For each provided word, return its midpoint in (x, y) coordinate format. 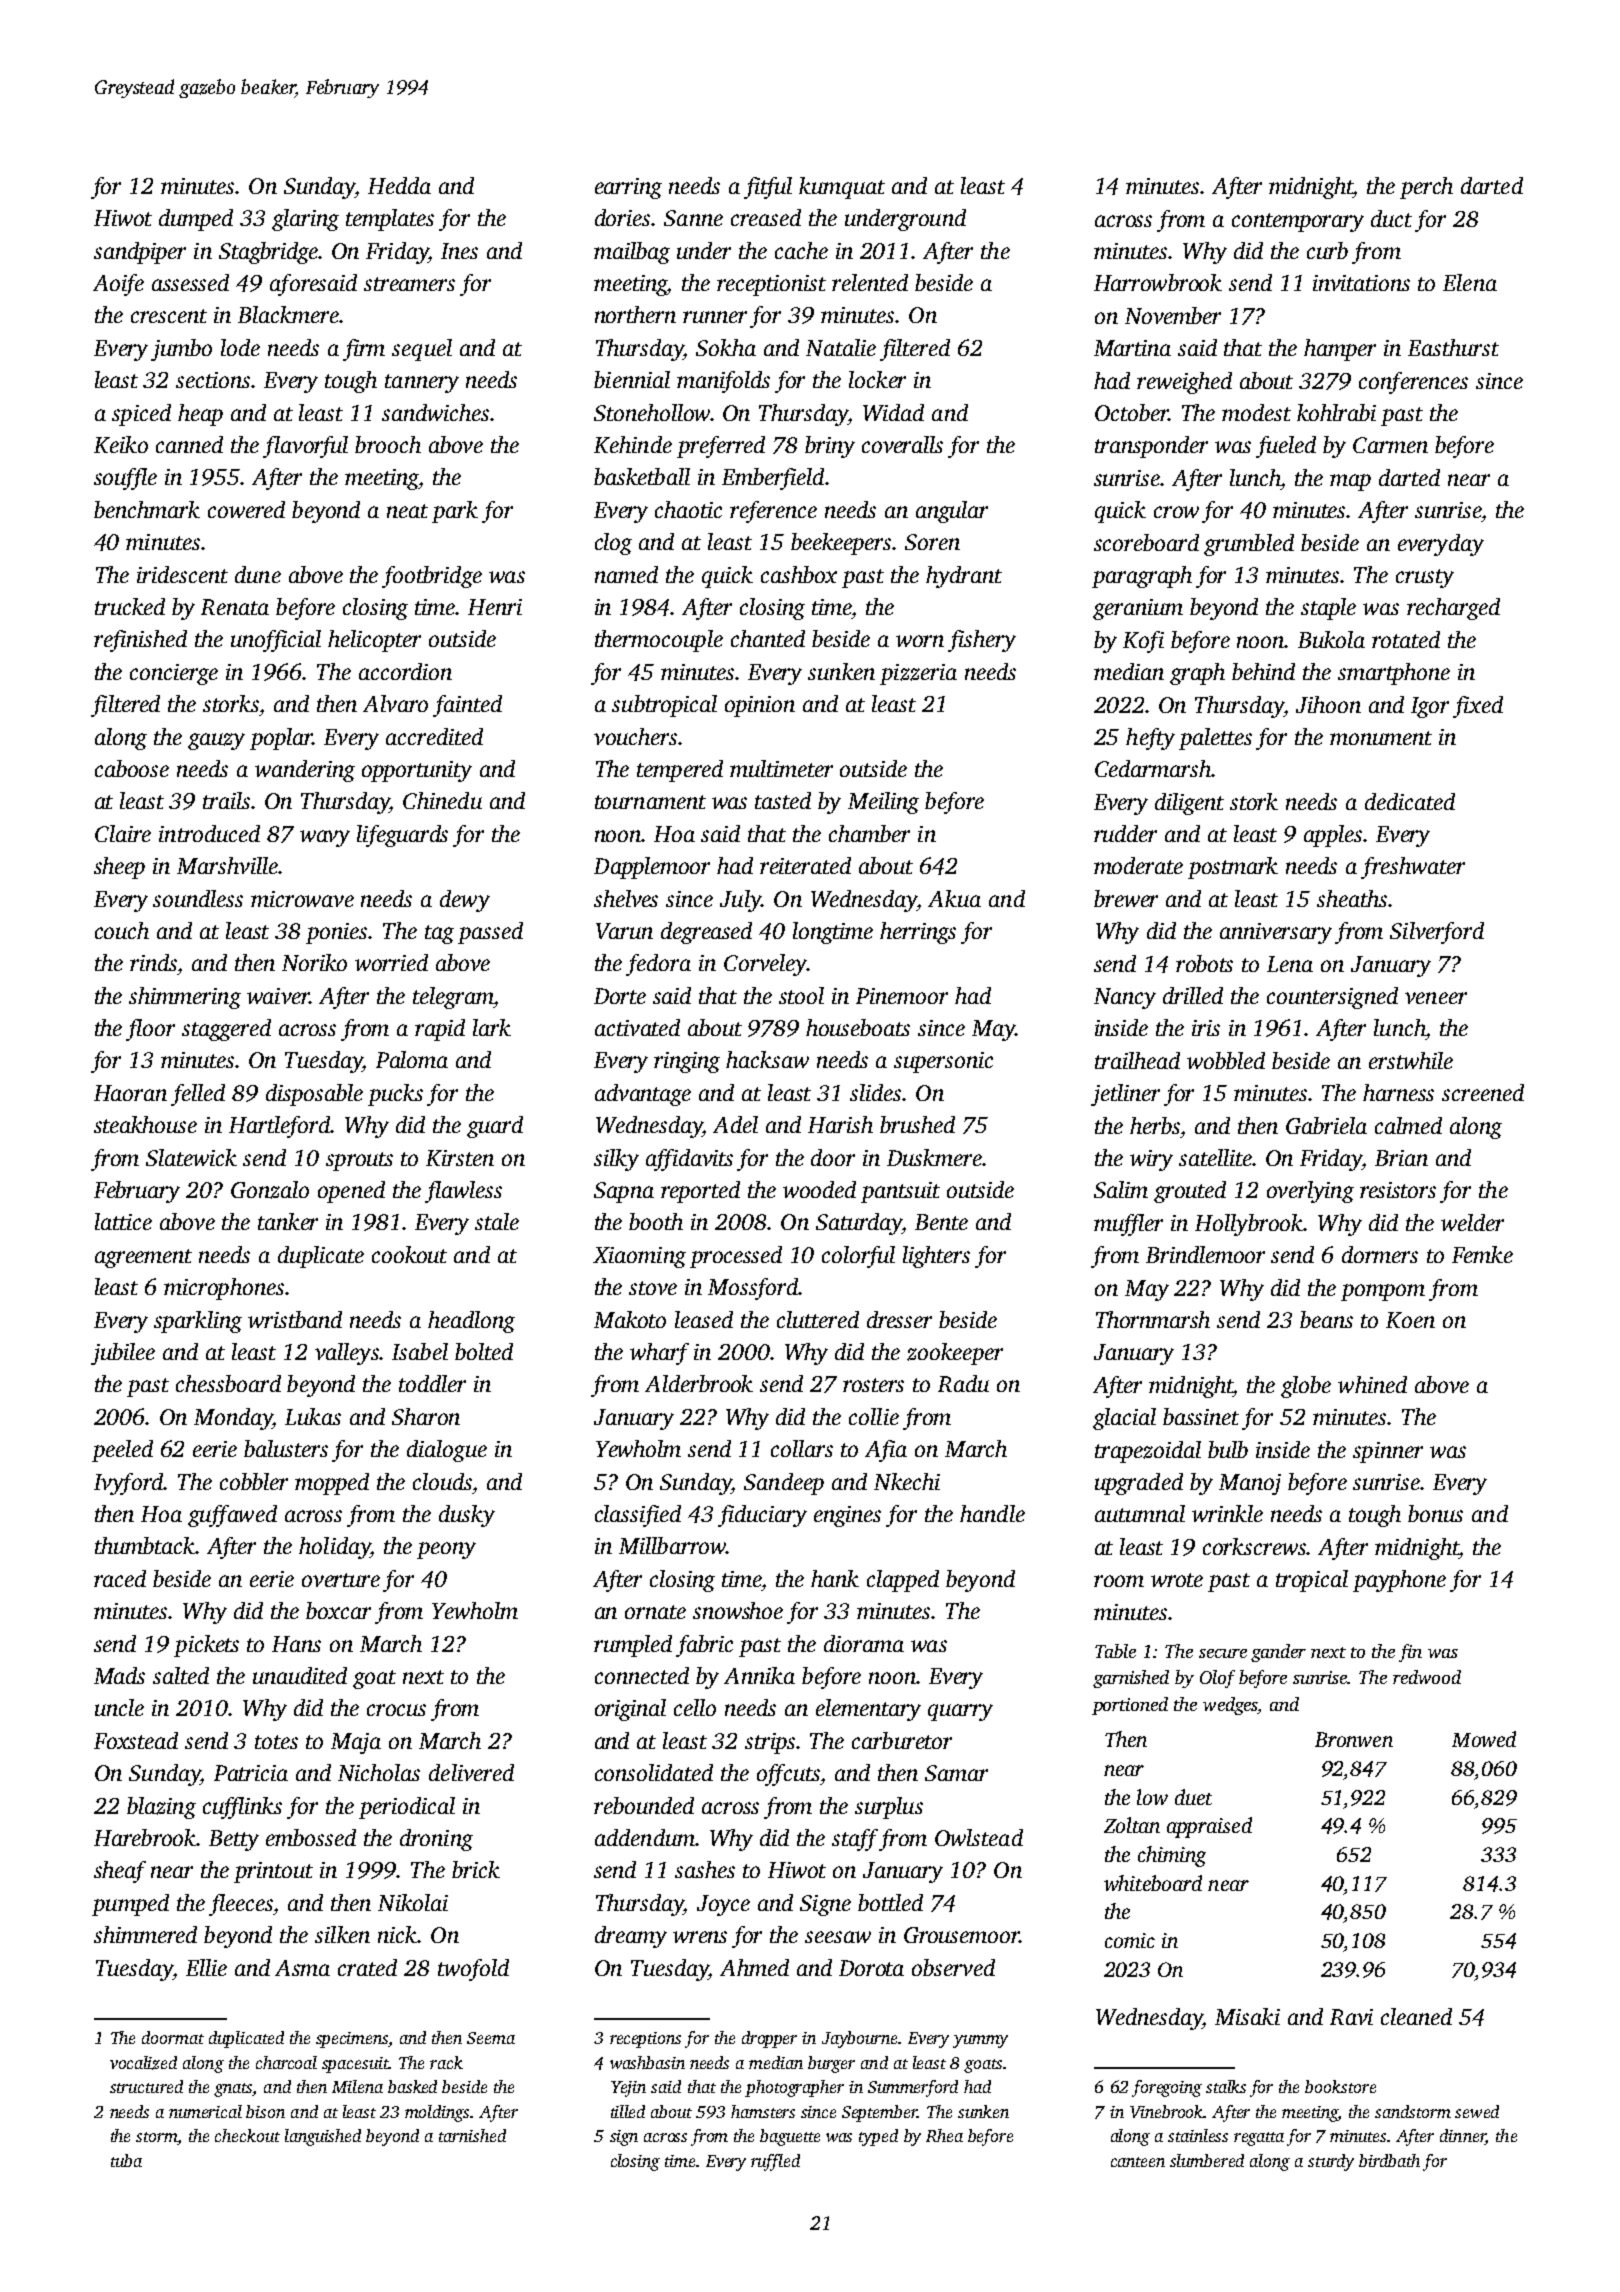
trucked (130, 606)
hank (835, 1578)
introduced (209, 833)
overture (341, 1580)
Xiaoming (639, 1257)
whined (1372, 1384)
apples (1333, 836)
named (626, 574)
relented (870, 282)
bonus (1435, 1513)
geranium (1138, 609)
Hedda (399, 185)
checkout (247, 2135)
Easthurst (1453, 347)
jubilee (123, 1354)
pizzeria (918, 674)
